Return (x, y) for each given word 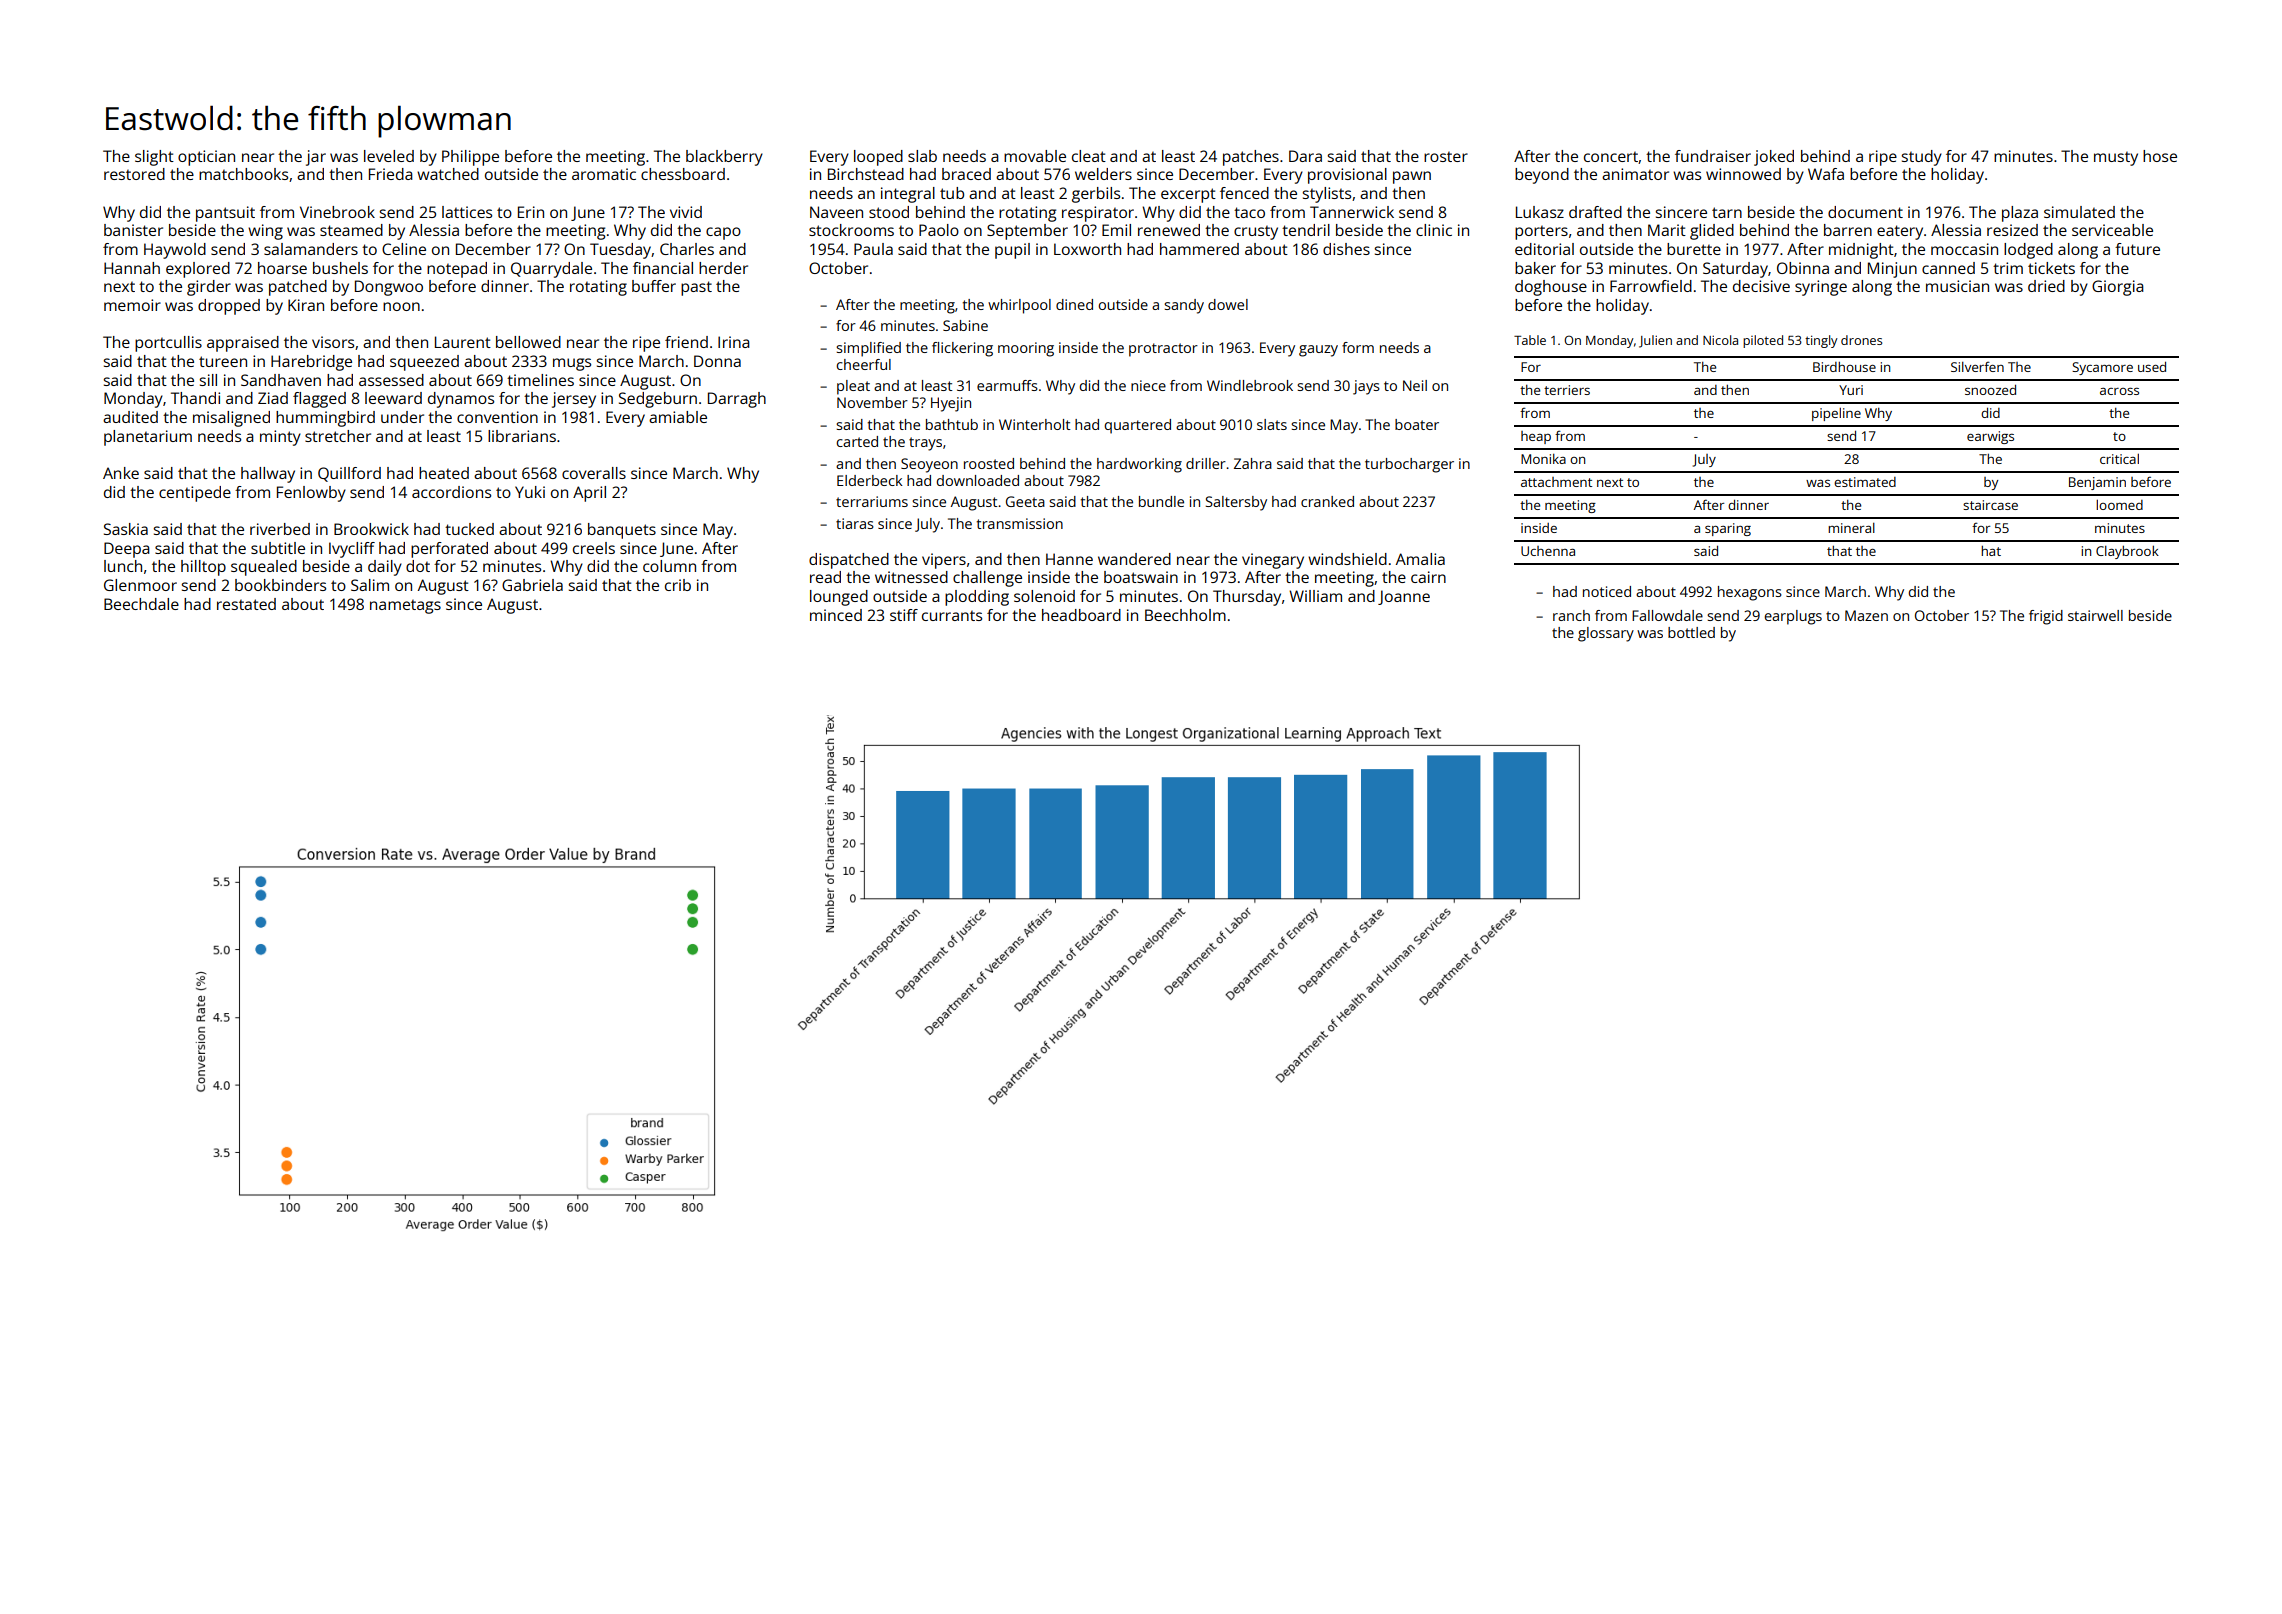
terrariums (872, 501)
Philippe (470, 158)
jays (1366, 387)
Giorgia (2118, 288)
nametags (405, 607)
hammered (1199, 249)
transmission (1020, 523)
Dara (1305, 156)
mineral (1851, 528)
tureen (223, 361)
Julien (1655, 341)
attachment (1556, 482)
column (669, 566)
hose (2160, 156)
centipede (195, 494)
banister (133, 230)
